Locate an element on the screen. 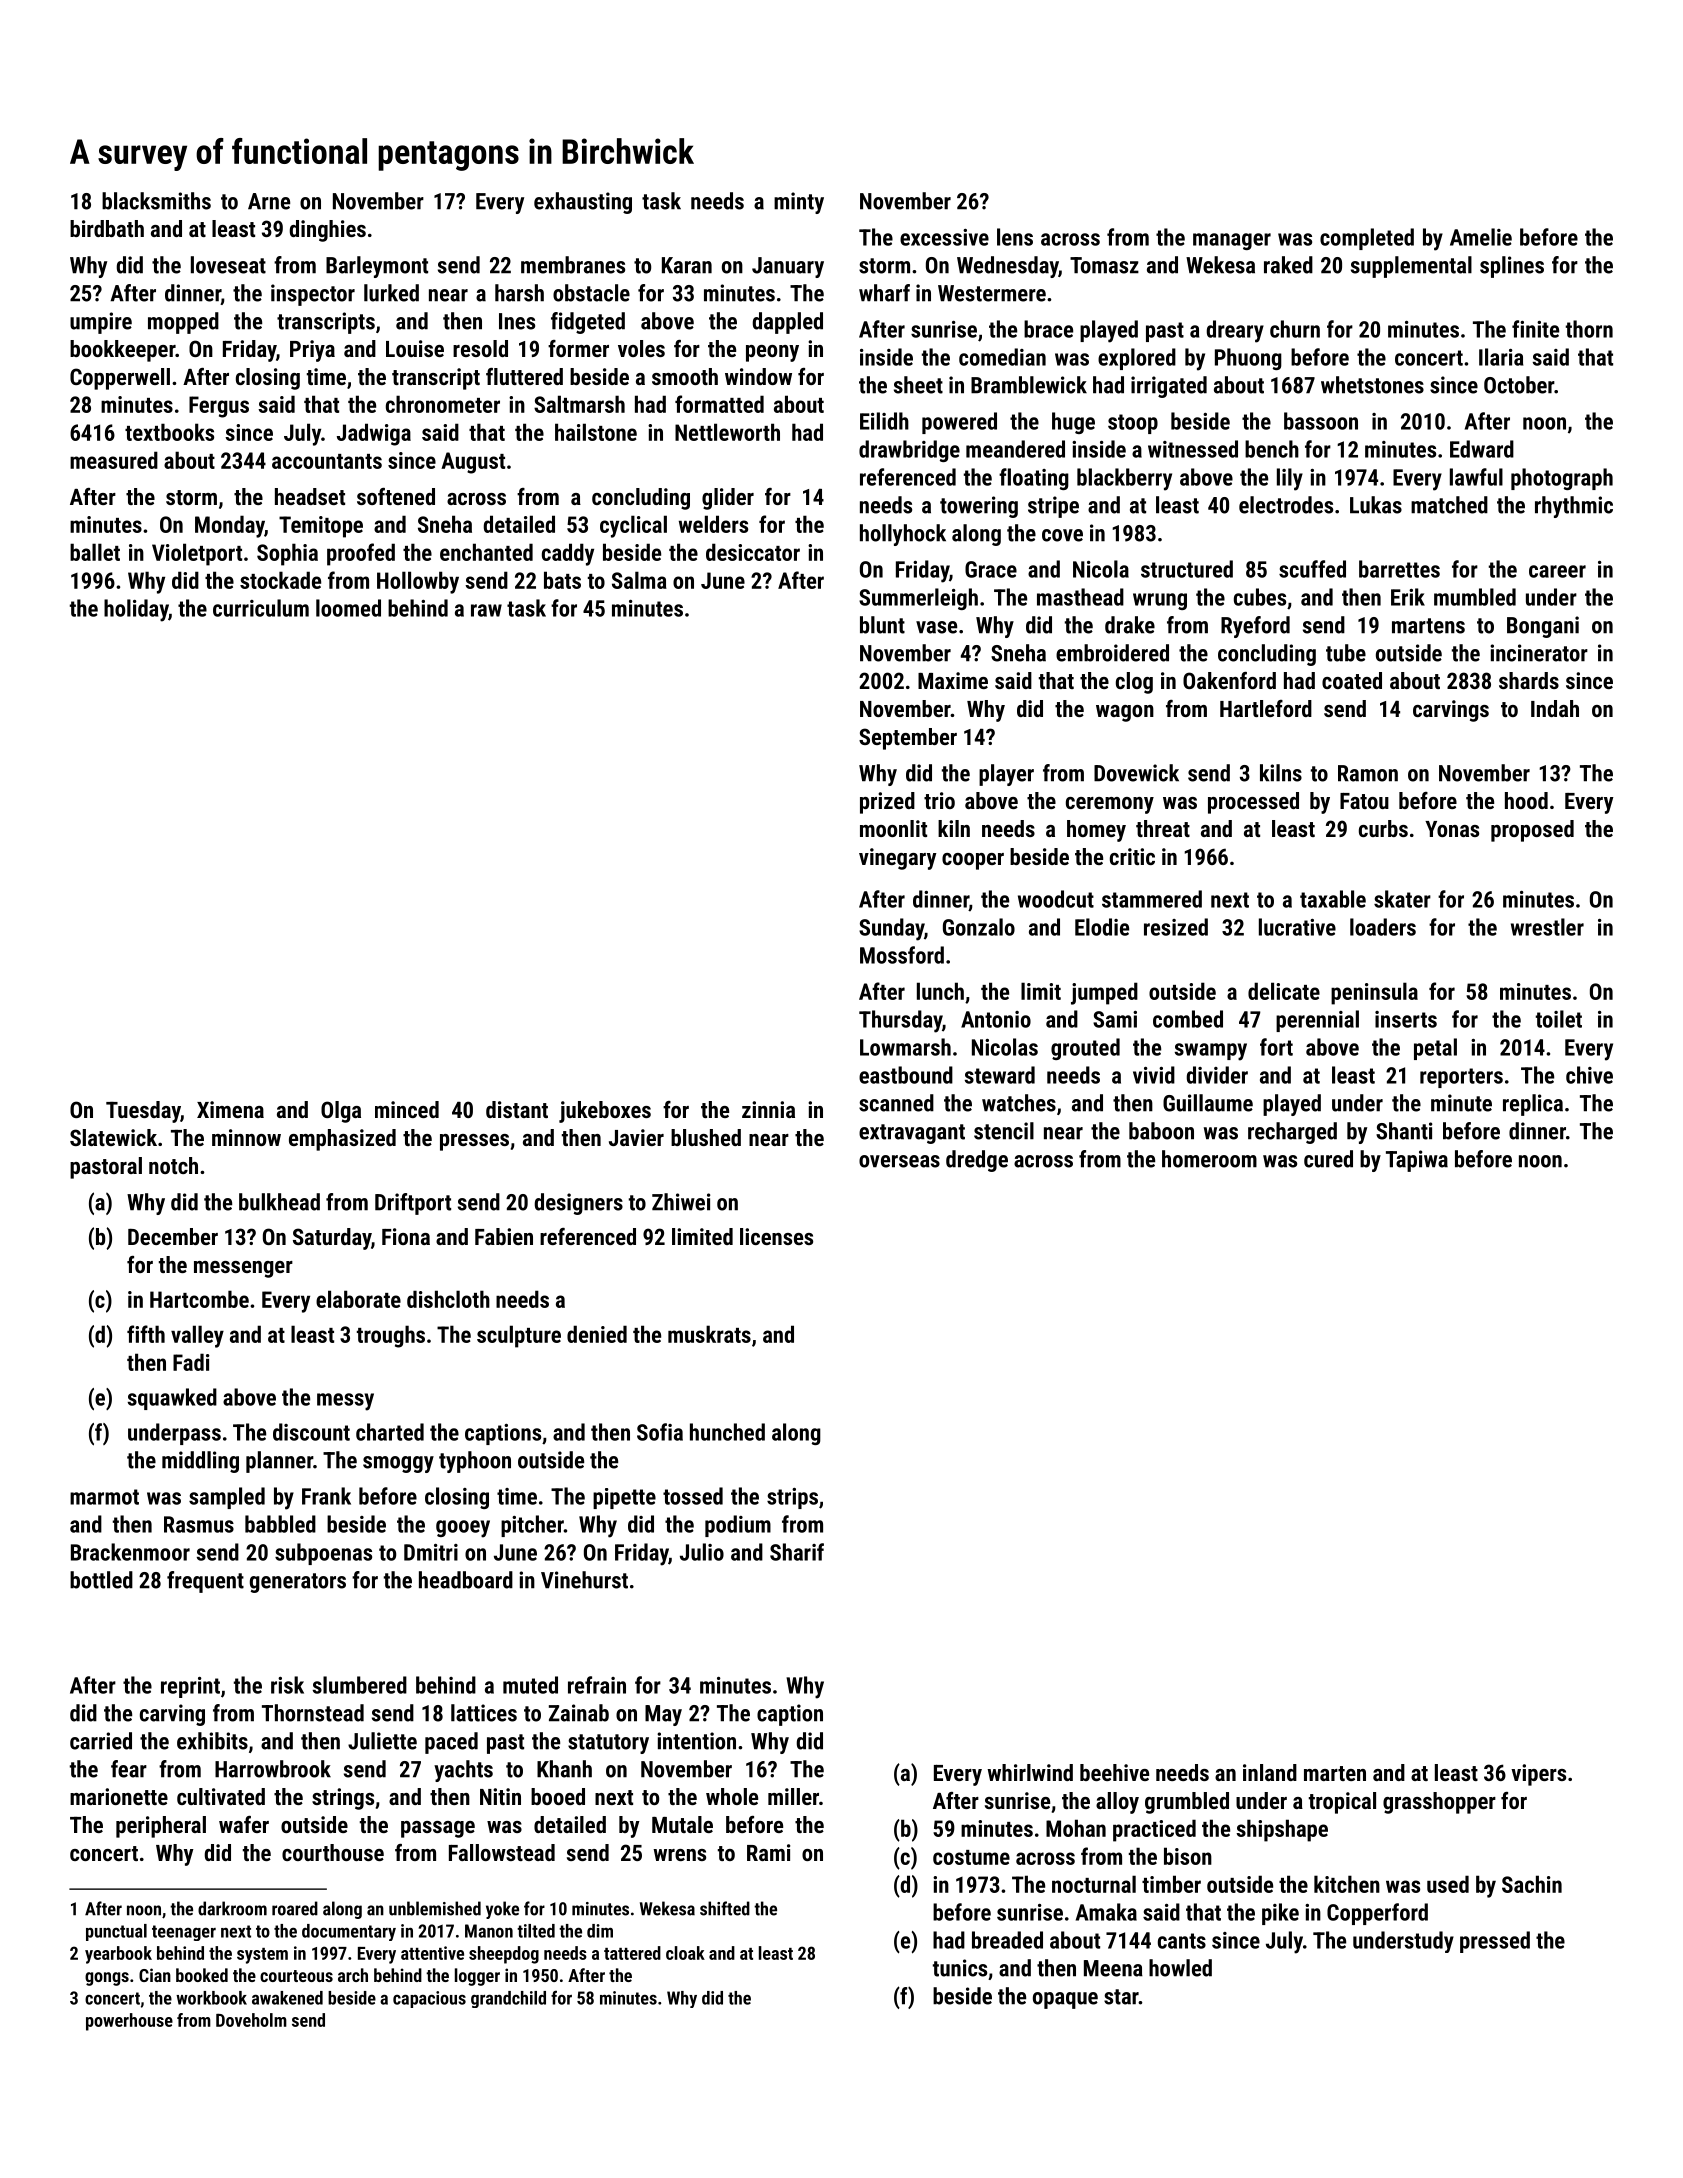 The width and height of the screenshot is (1683, 2178). loomed is located at coordinates (348, 608).
